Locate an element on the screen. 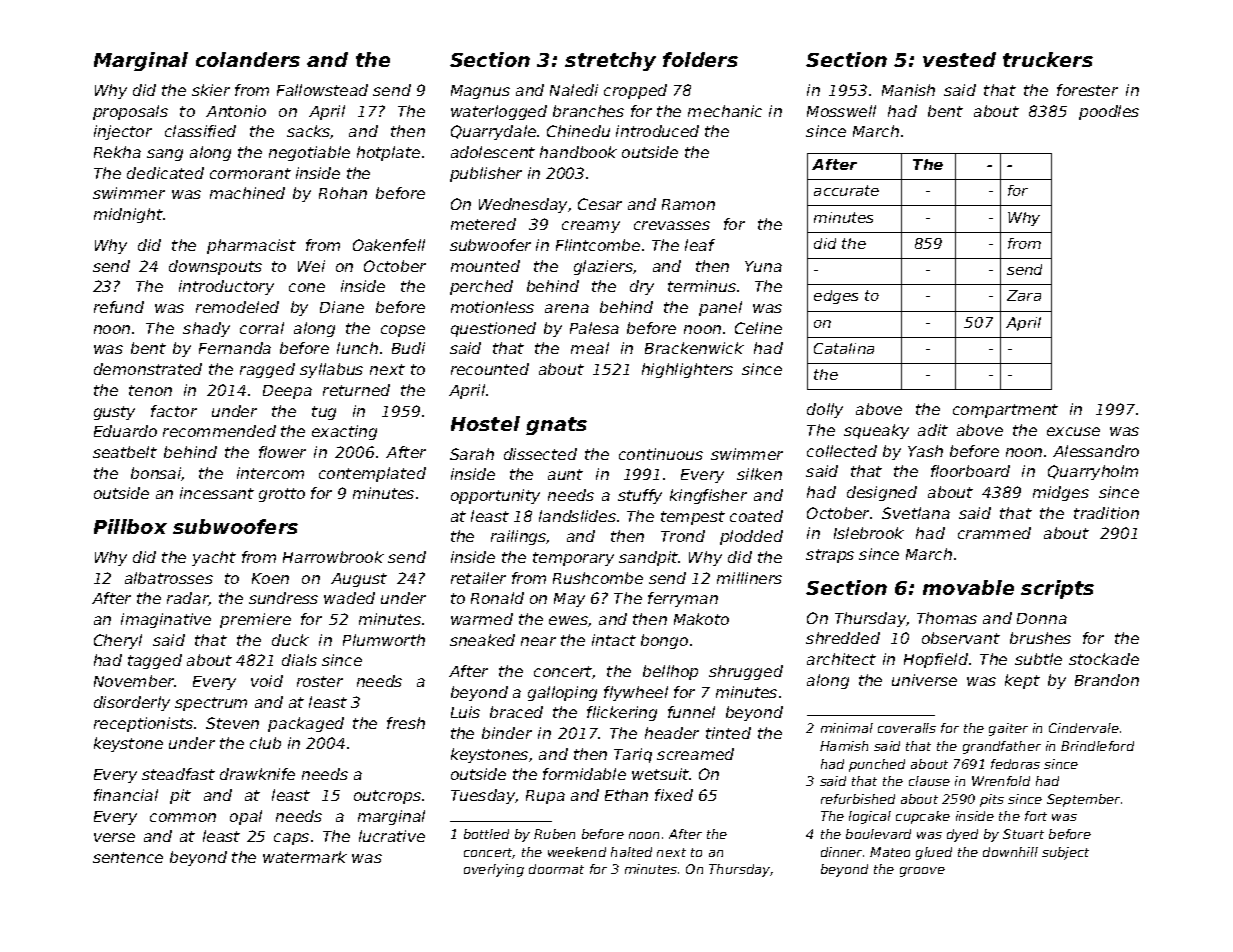  sentence is located at coordinates (128, 857).
